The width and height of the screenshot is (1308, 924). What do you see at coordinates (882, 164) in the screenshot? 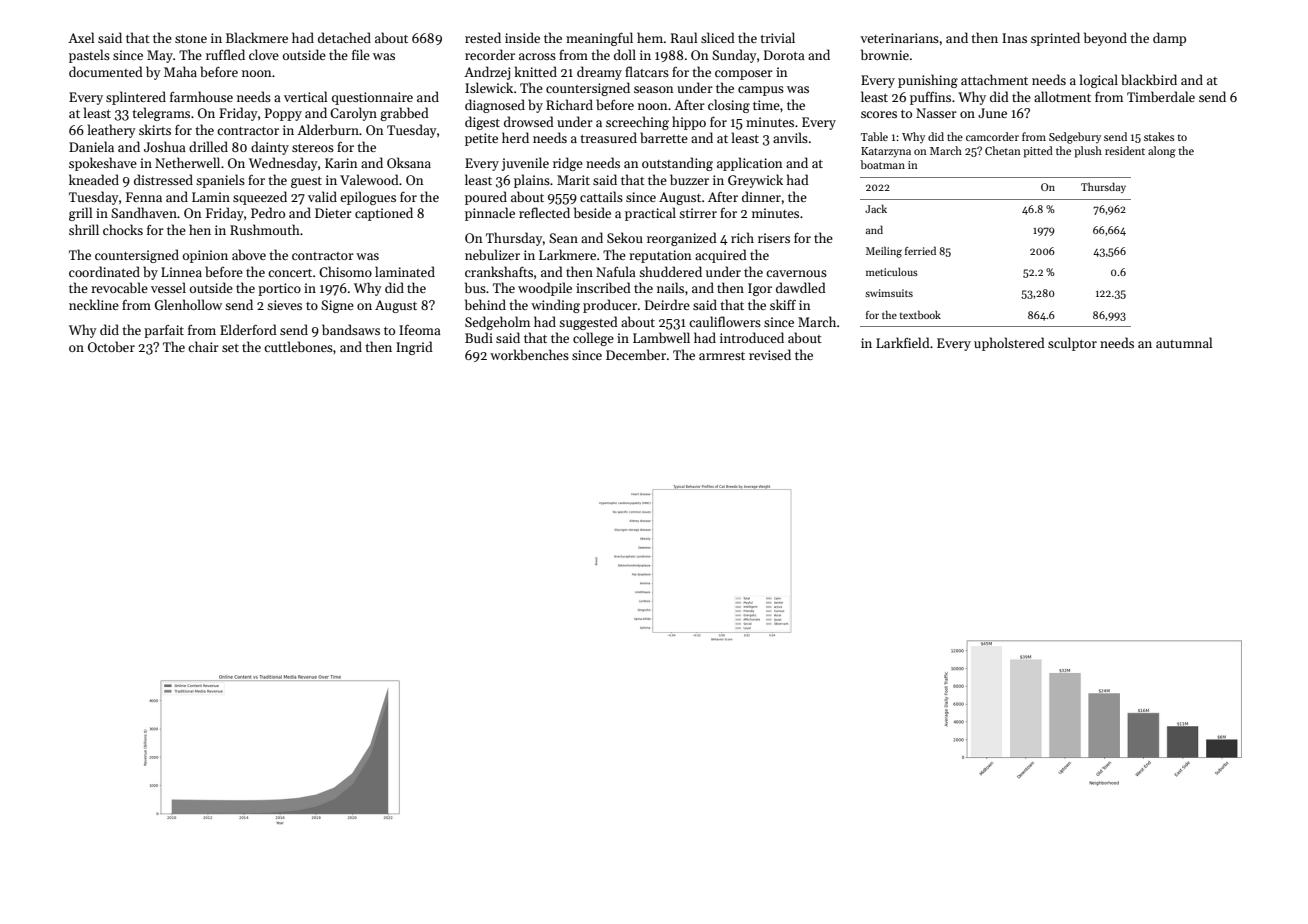
I see `boatman` at bounding box center [882, 164].
